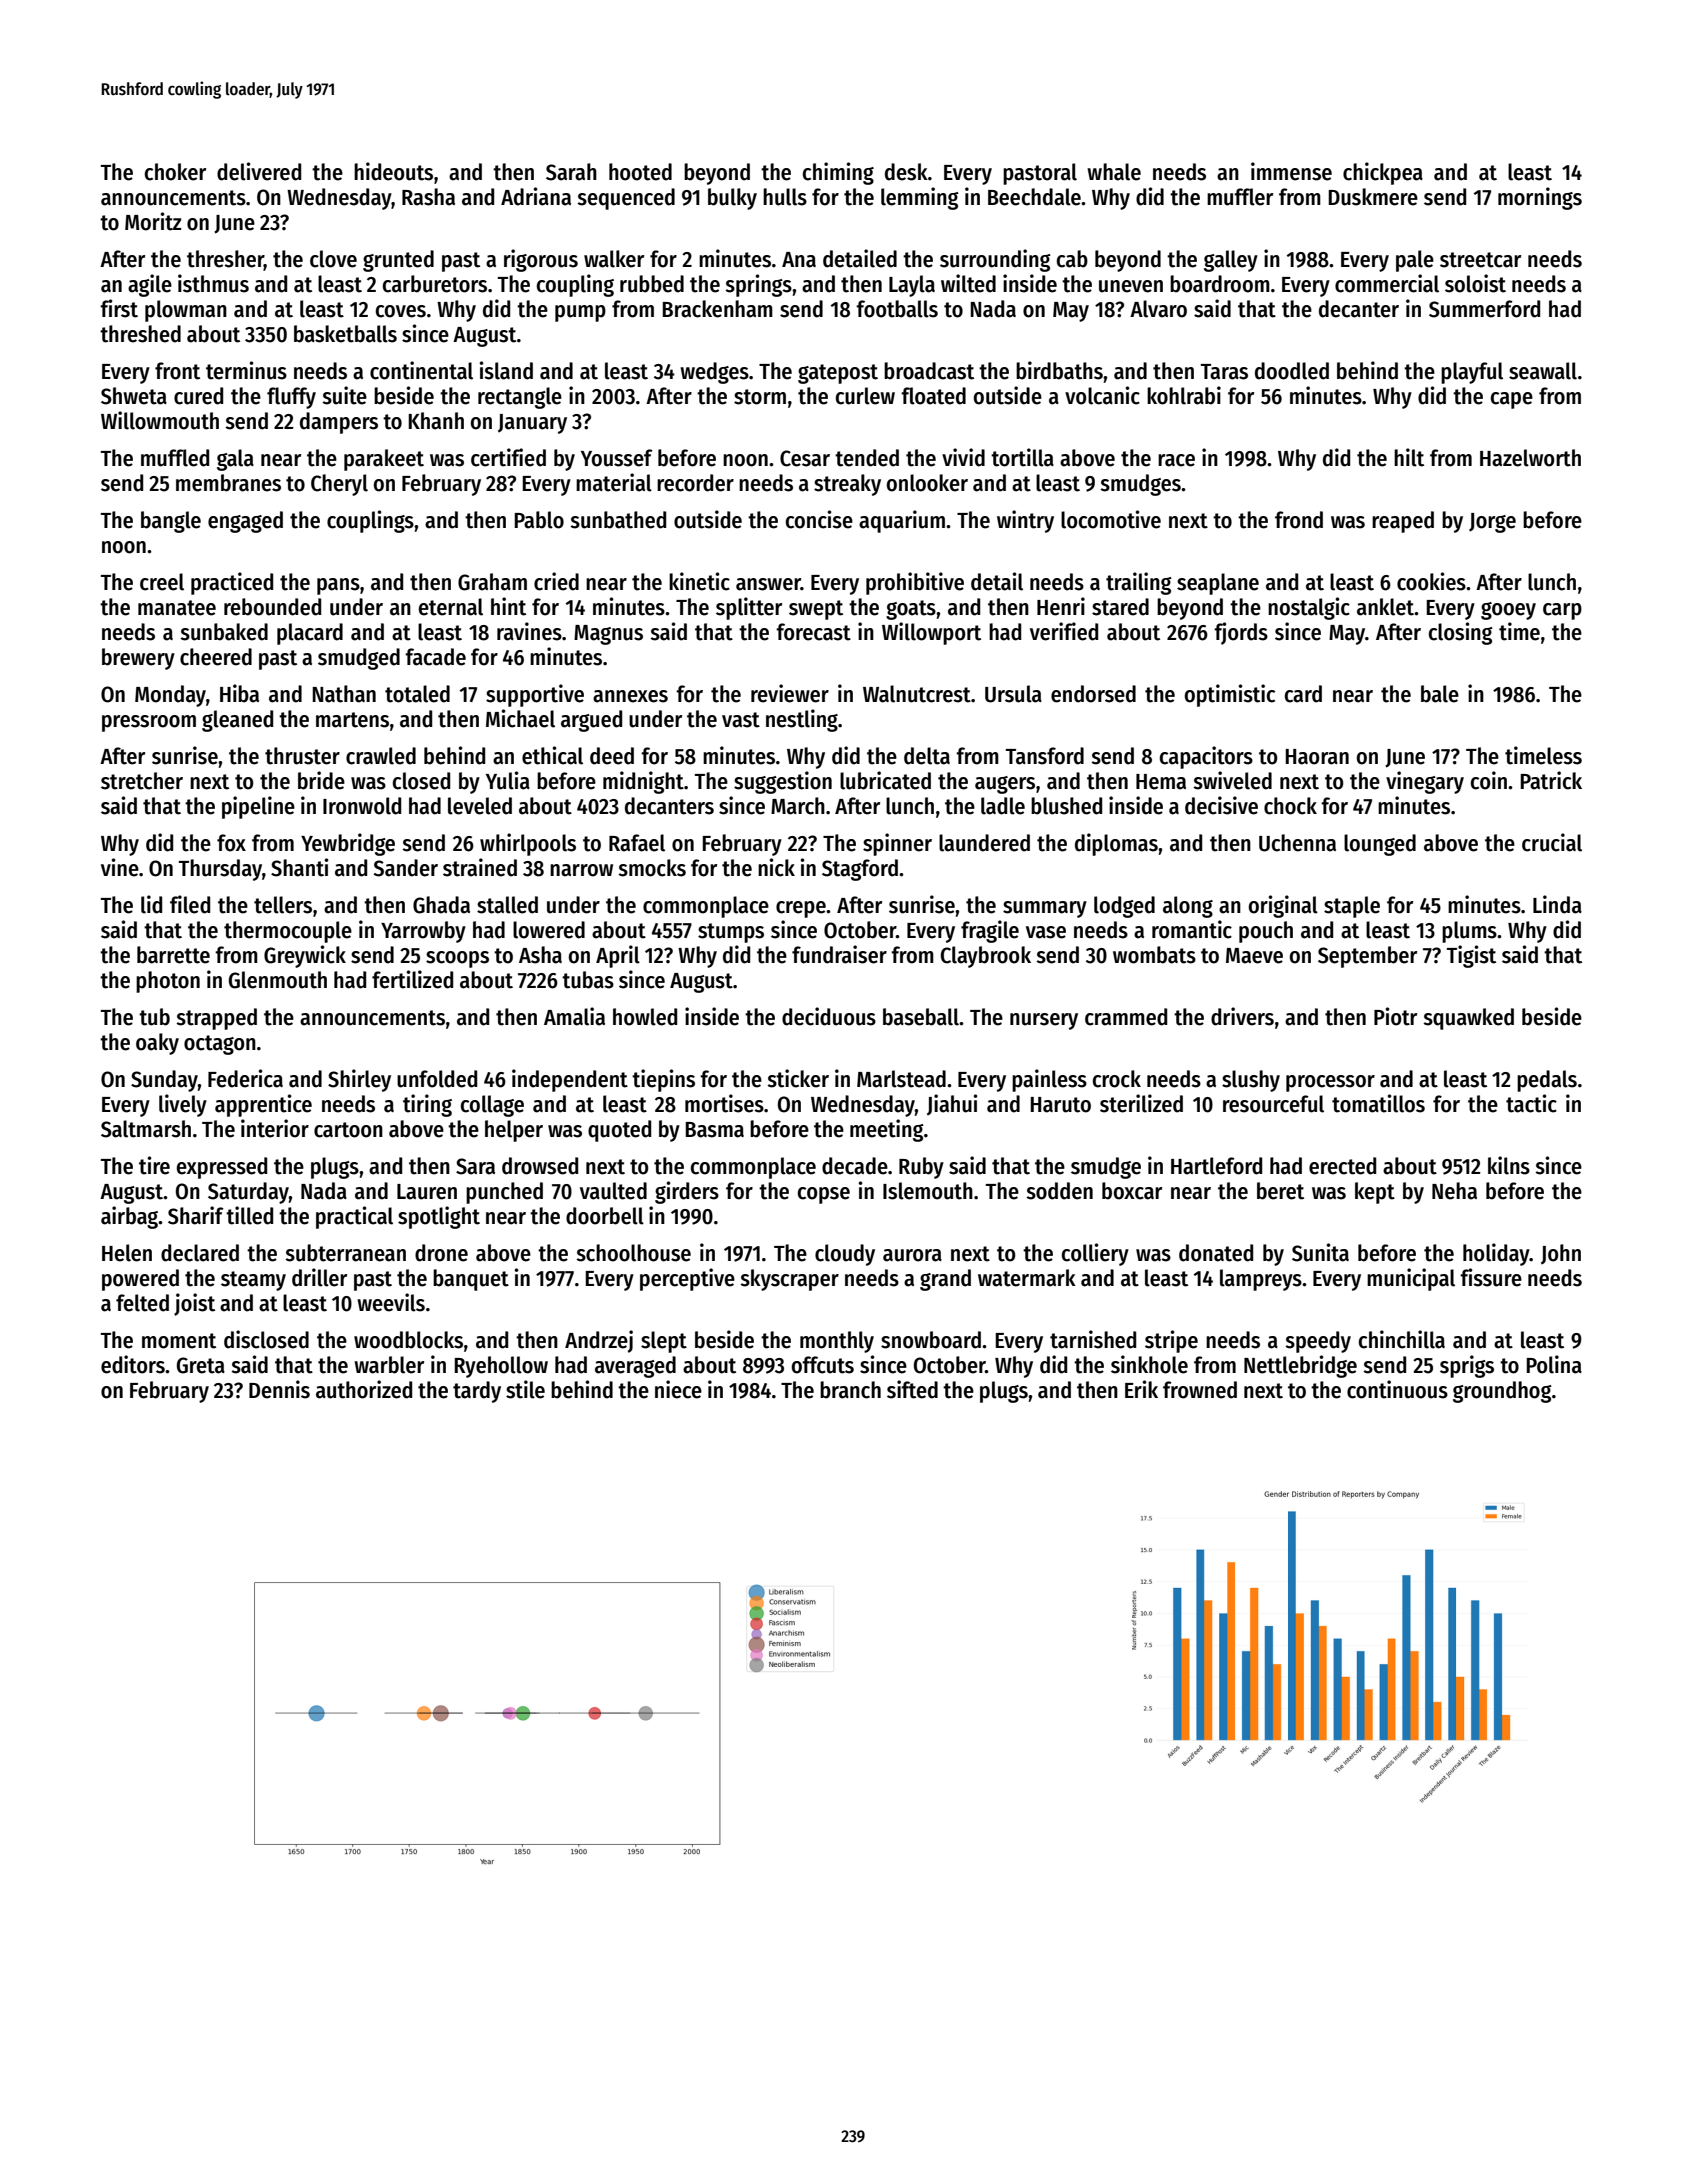  What do you see at coordinates (149, 723) in the screenshot?
I see `pressroom` at bounding box center [149, 723].
